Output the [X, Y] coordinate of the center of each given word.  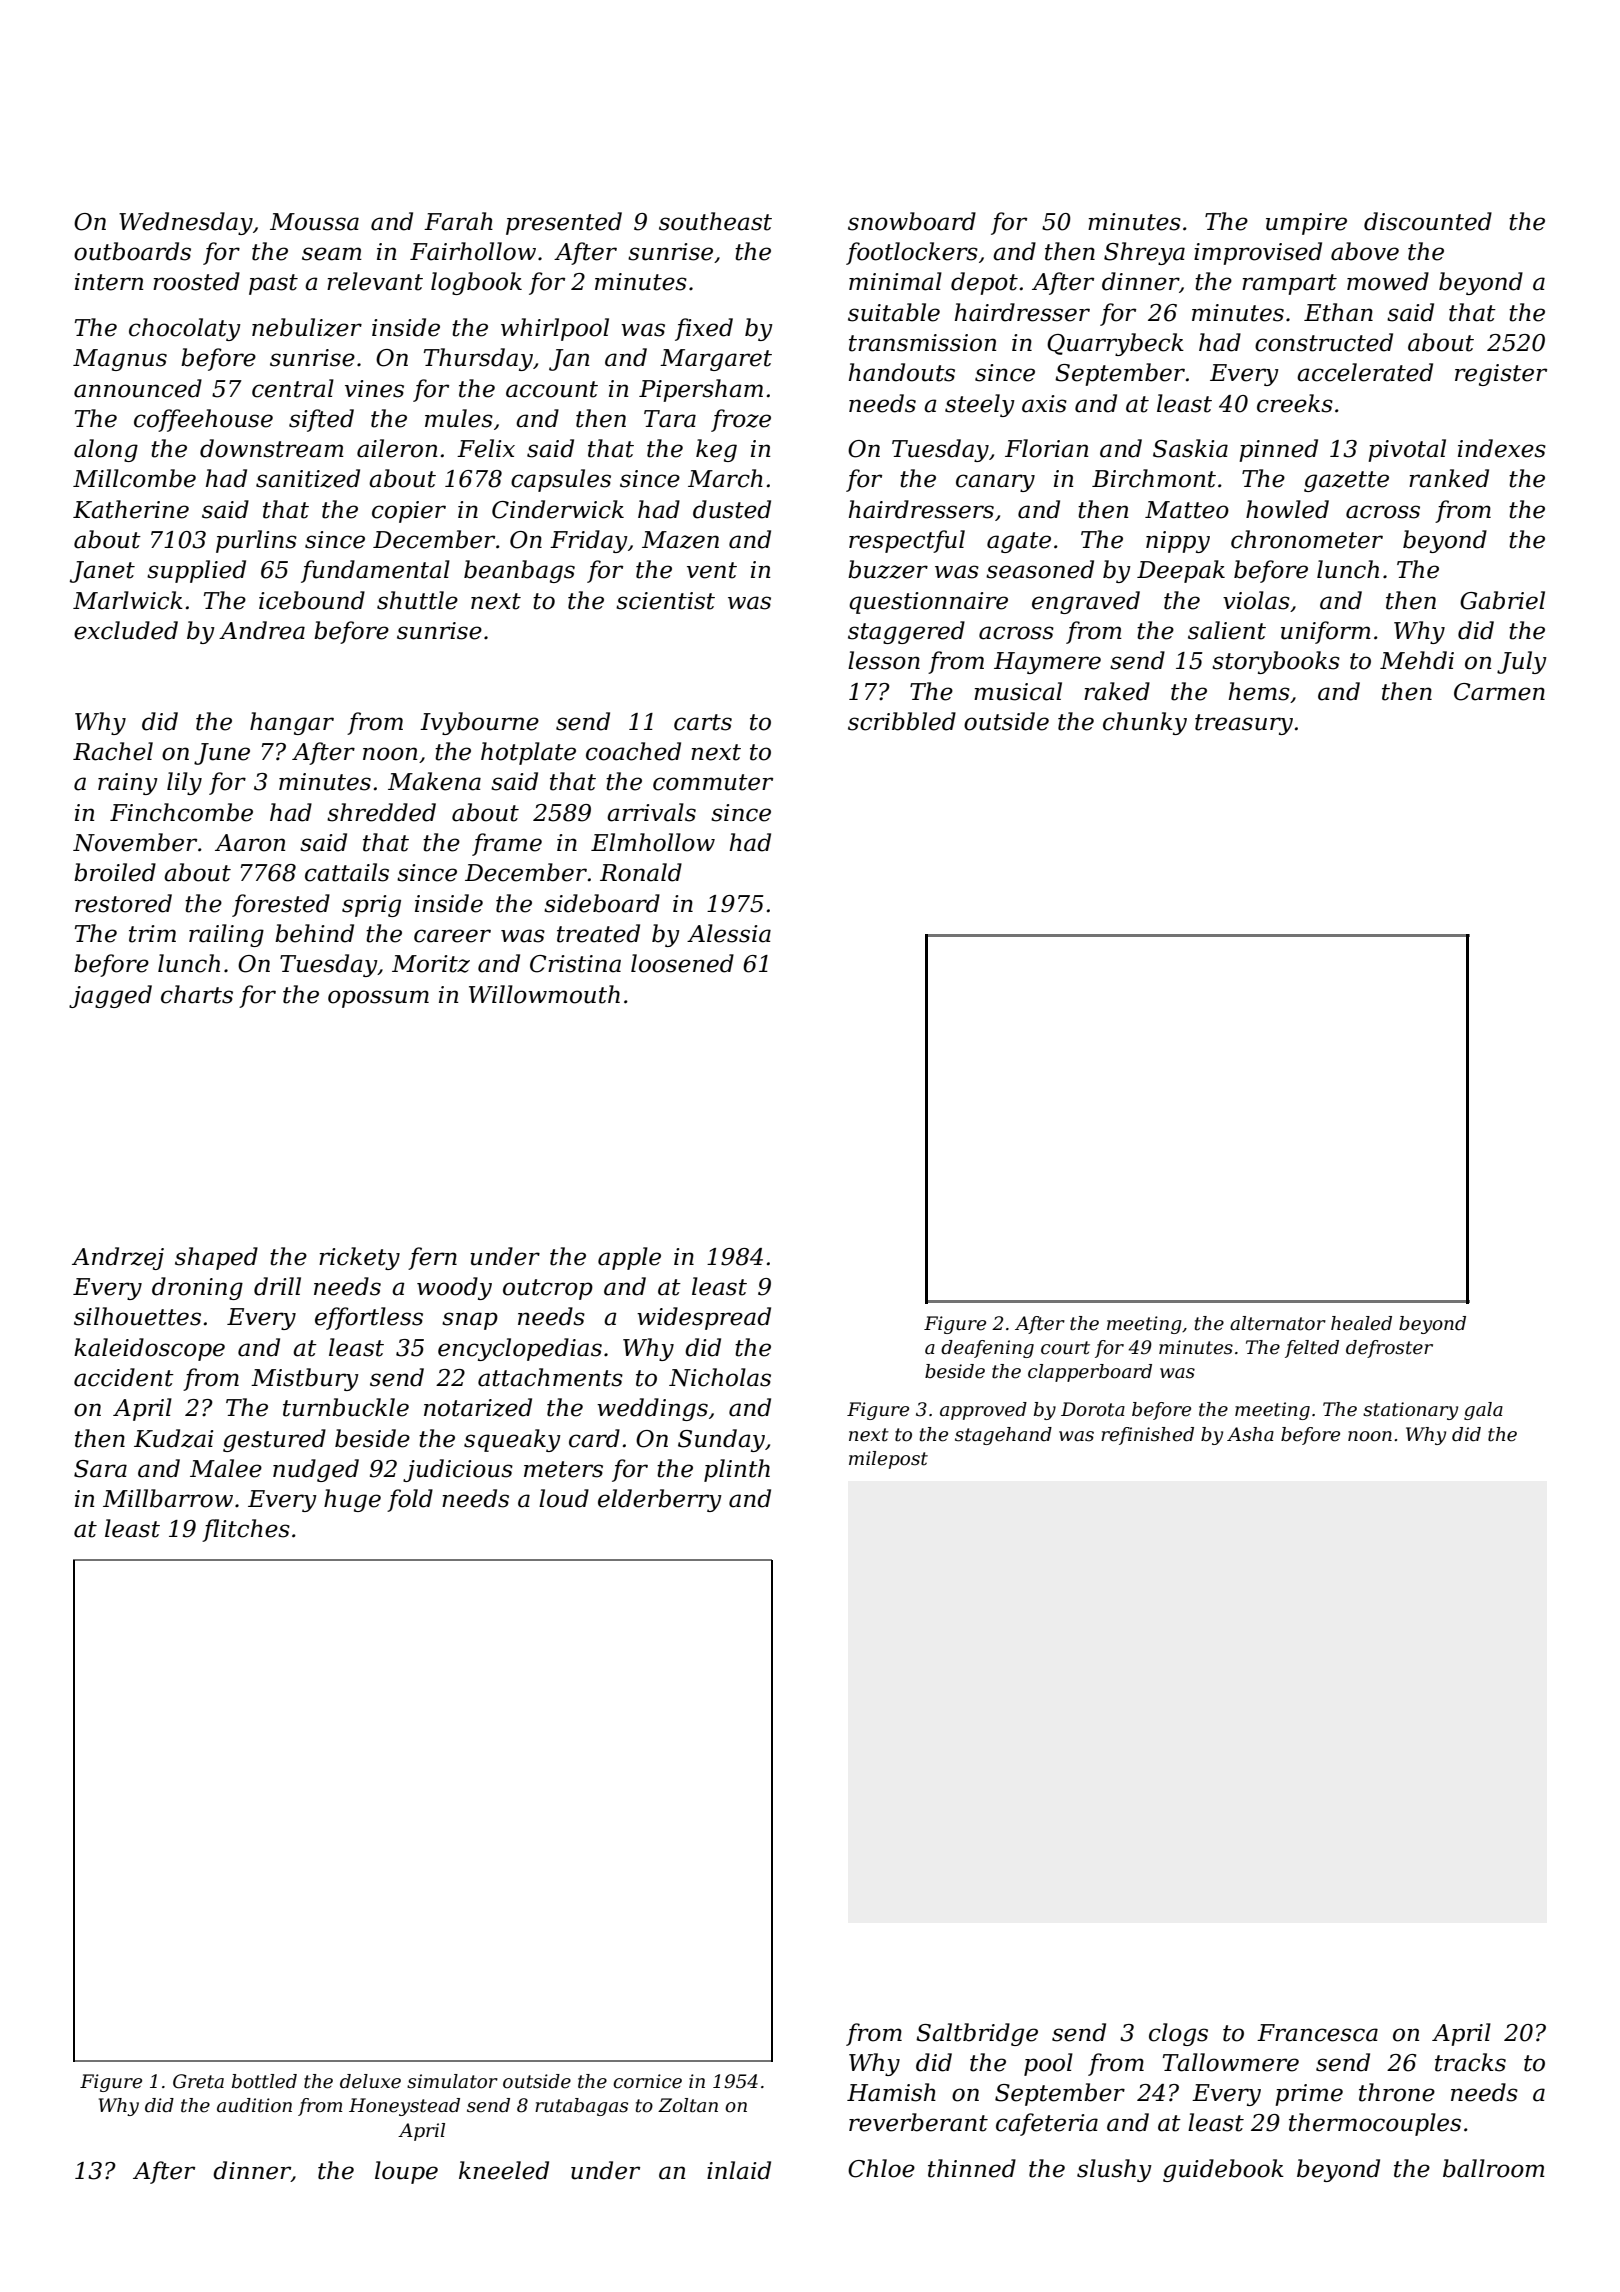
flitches [246, 1530]
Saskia [1190, 448]
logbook [476, 283]
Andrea [262, 630]
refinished [1147, 1436]
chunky [1145, 723]
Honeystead [404, 2107]
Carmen [1499, 692]
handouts [902, 372]
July [1522, 662]
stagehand [1003, 1436]
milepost [888, 1460]
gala [1483, 1411]
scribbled [902, 721]
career [452, 936]
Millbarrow [168, 1498]
